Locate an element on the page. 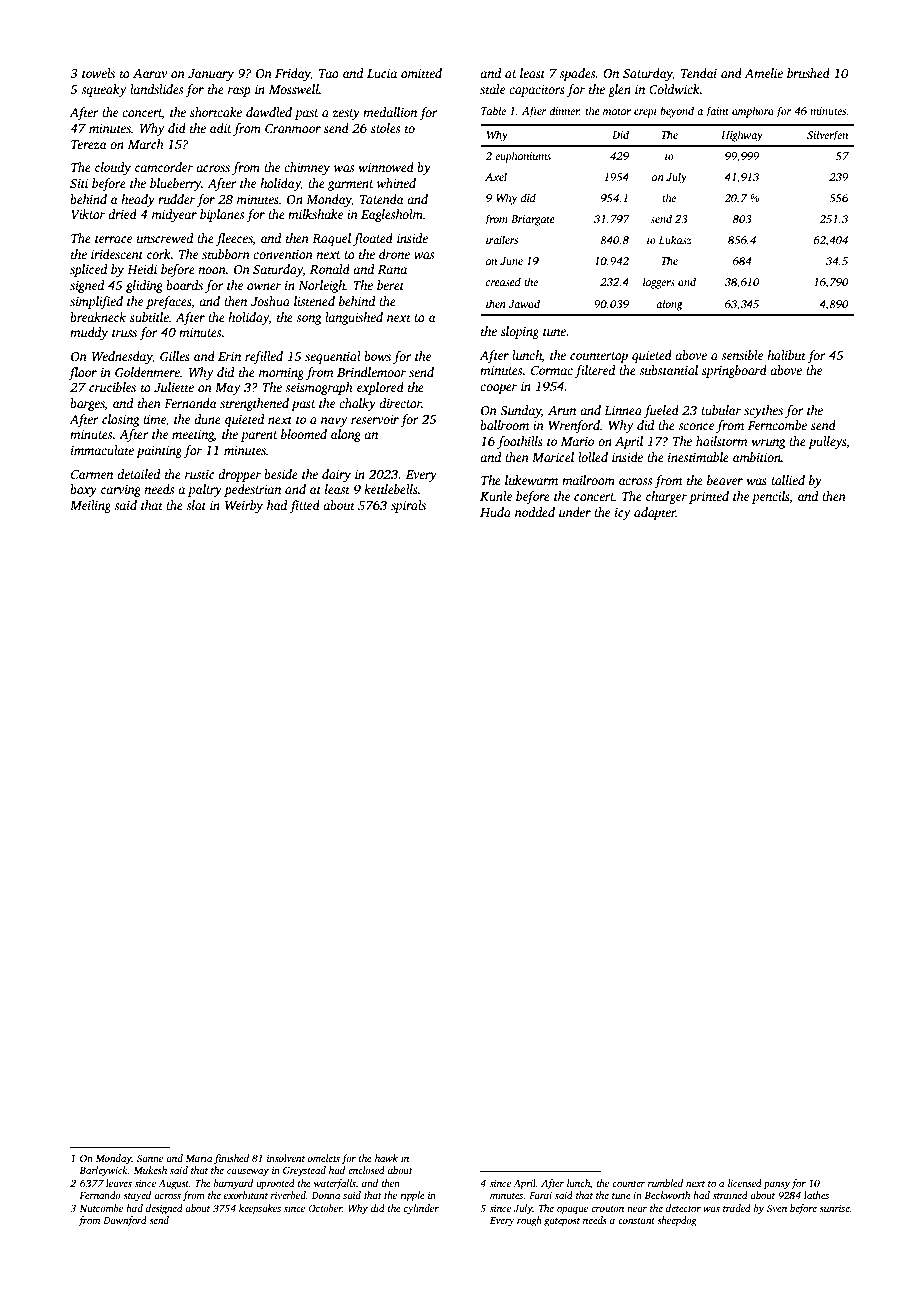 This image has height=1308, width=924. kettlebells is located at coordinates (391, 489).
